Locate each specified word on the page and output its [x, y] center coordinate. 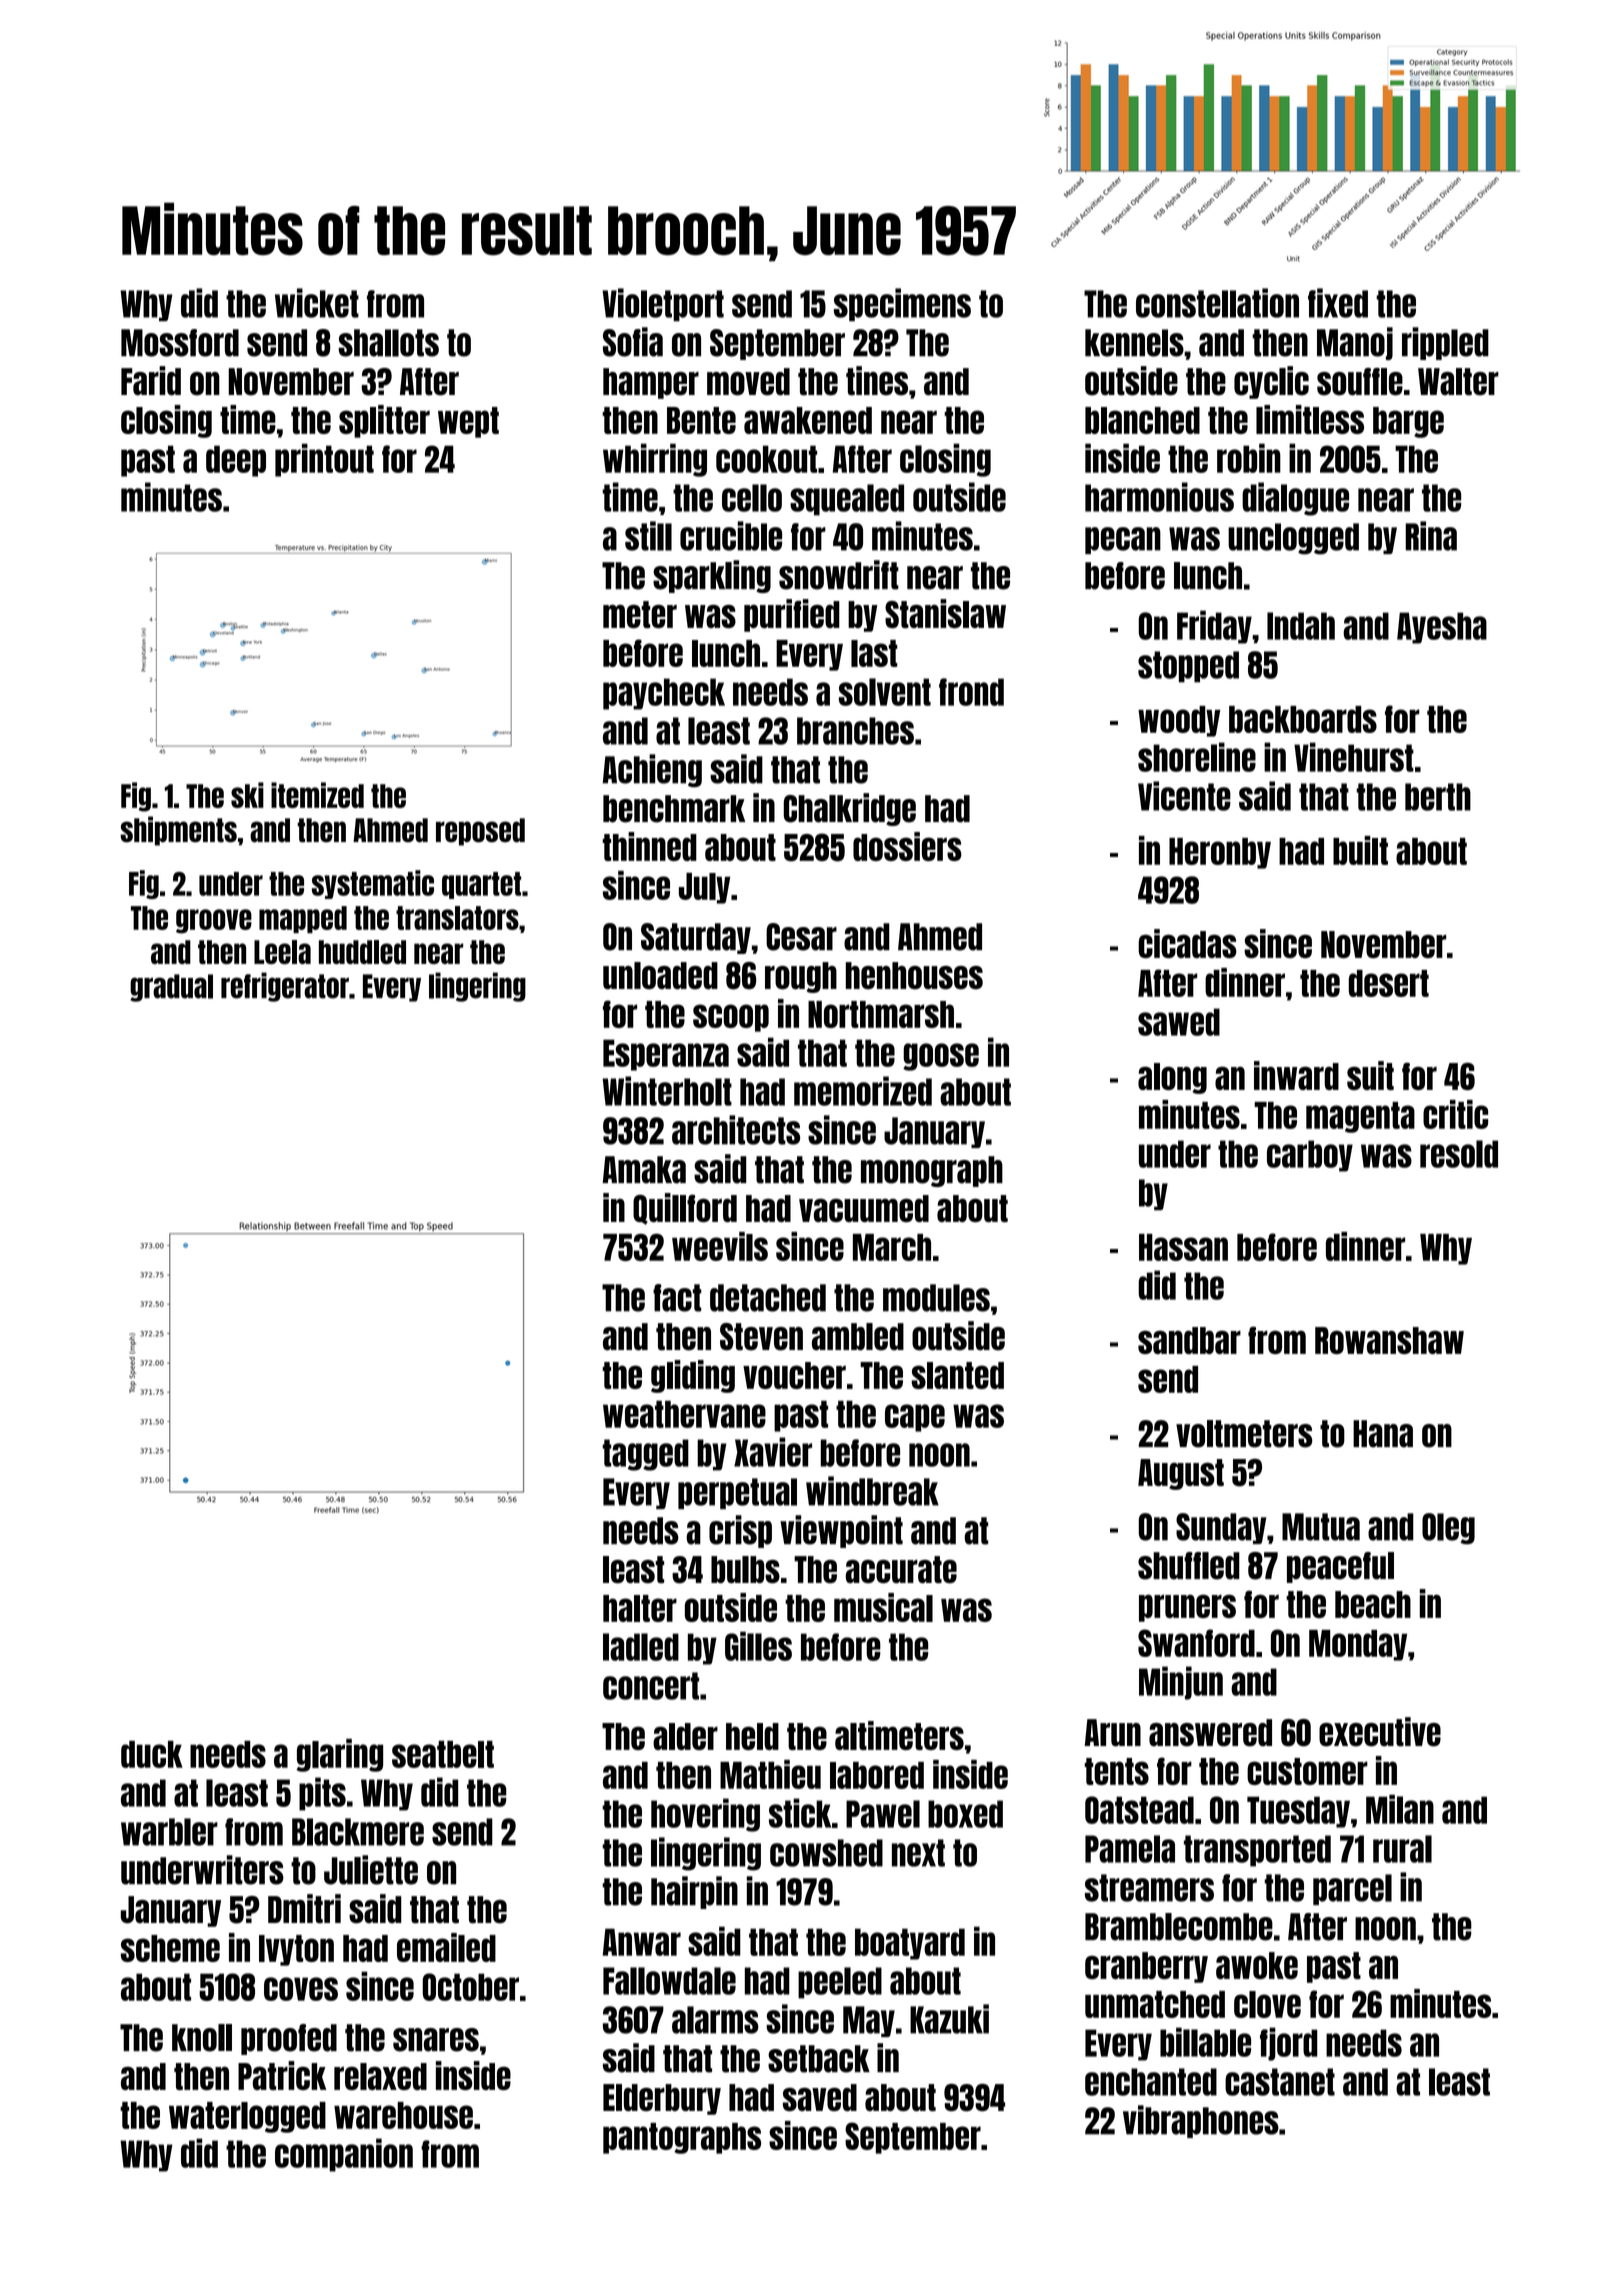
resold [1459, 1154]
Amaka [644, 1170]
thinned [649, 846]
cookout [766, 459]
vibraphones [1201, 2121]
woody [1179, 721]
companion [344, 2155]
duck [152, 1754]
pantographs [682, 2138]
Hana [1383, 1434]
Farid [151, 381]
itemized [317, 795]
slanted [957, 1375]
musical [883, 1607]
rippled [1445, 343]
